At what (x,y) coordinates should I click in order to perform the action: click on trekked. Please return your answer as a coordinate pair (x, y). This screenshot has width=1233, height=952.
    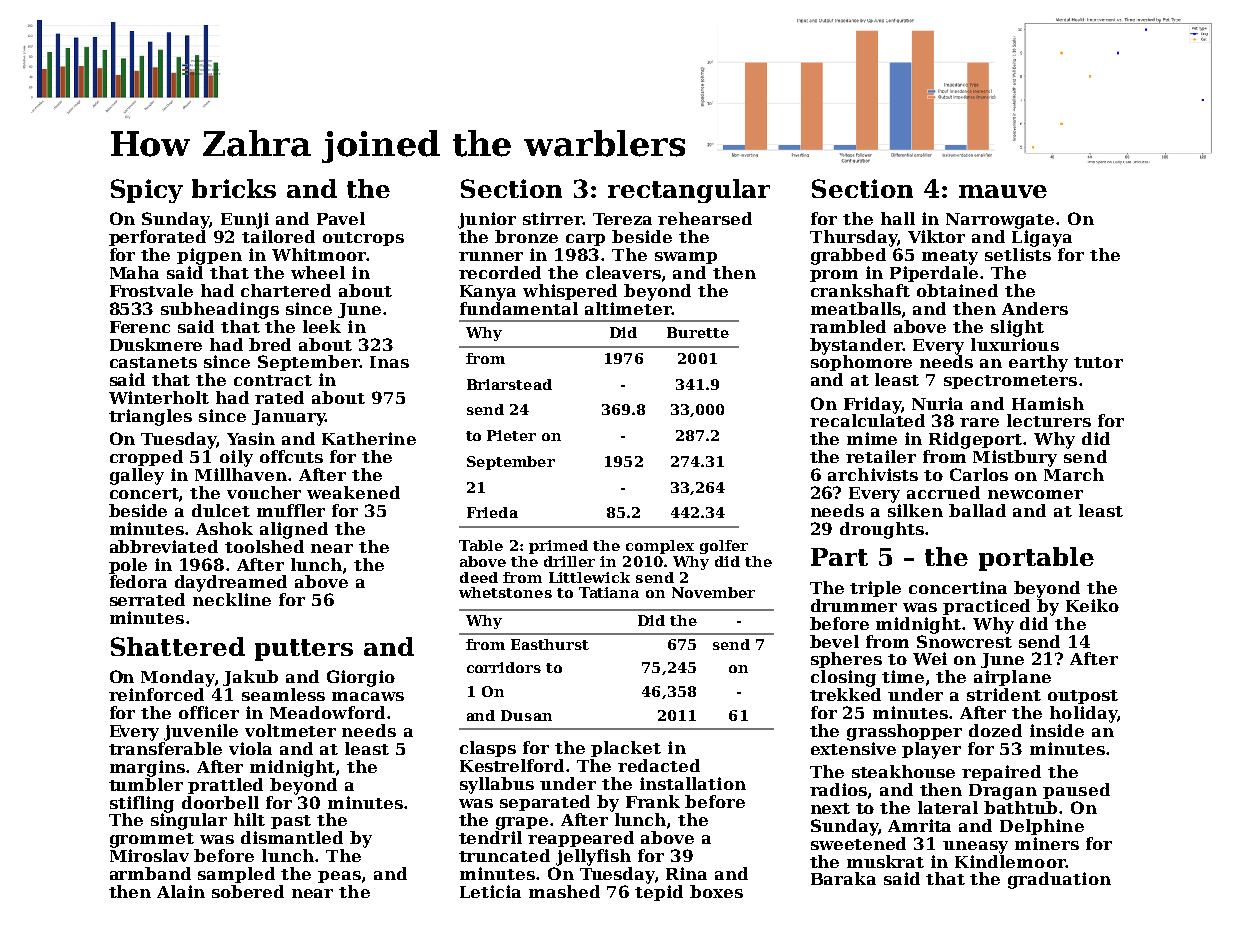
    Looking at the image, I should click on (845, 694).
